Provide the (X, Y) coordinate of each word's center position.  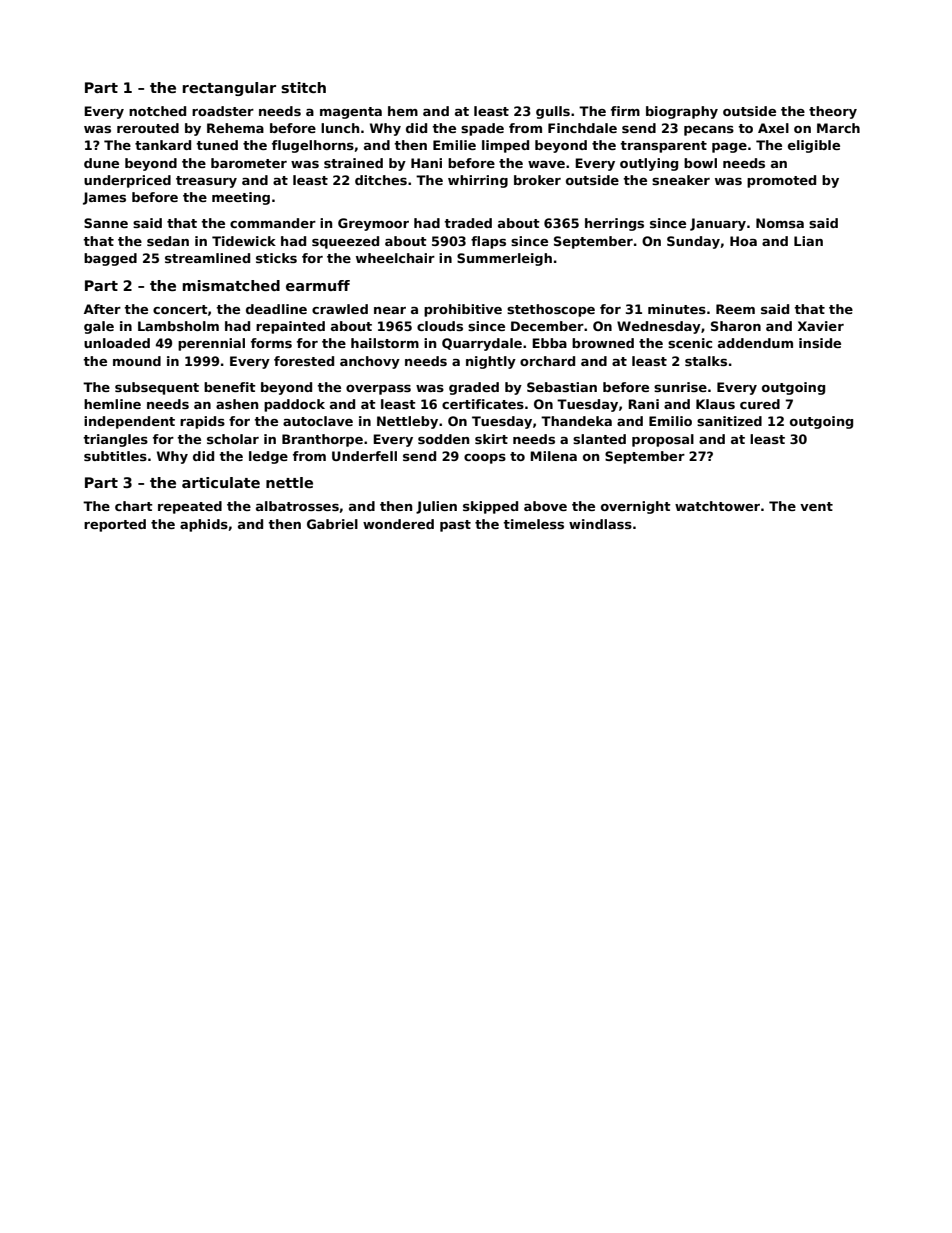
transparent (663, 147)
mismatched (231, 285)
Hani (426, 163)
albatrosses (297, 506)
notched (157, 111)
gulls (553, 112)
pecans (709, 131)
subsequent (157, 388)
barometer (249, 163)
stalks (706, 361)
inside (820, 343)
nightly (491, 362)
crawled (340, 309)
